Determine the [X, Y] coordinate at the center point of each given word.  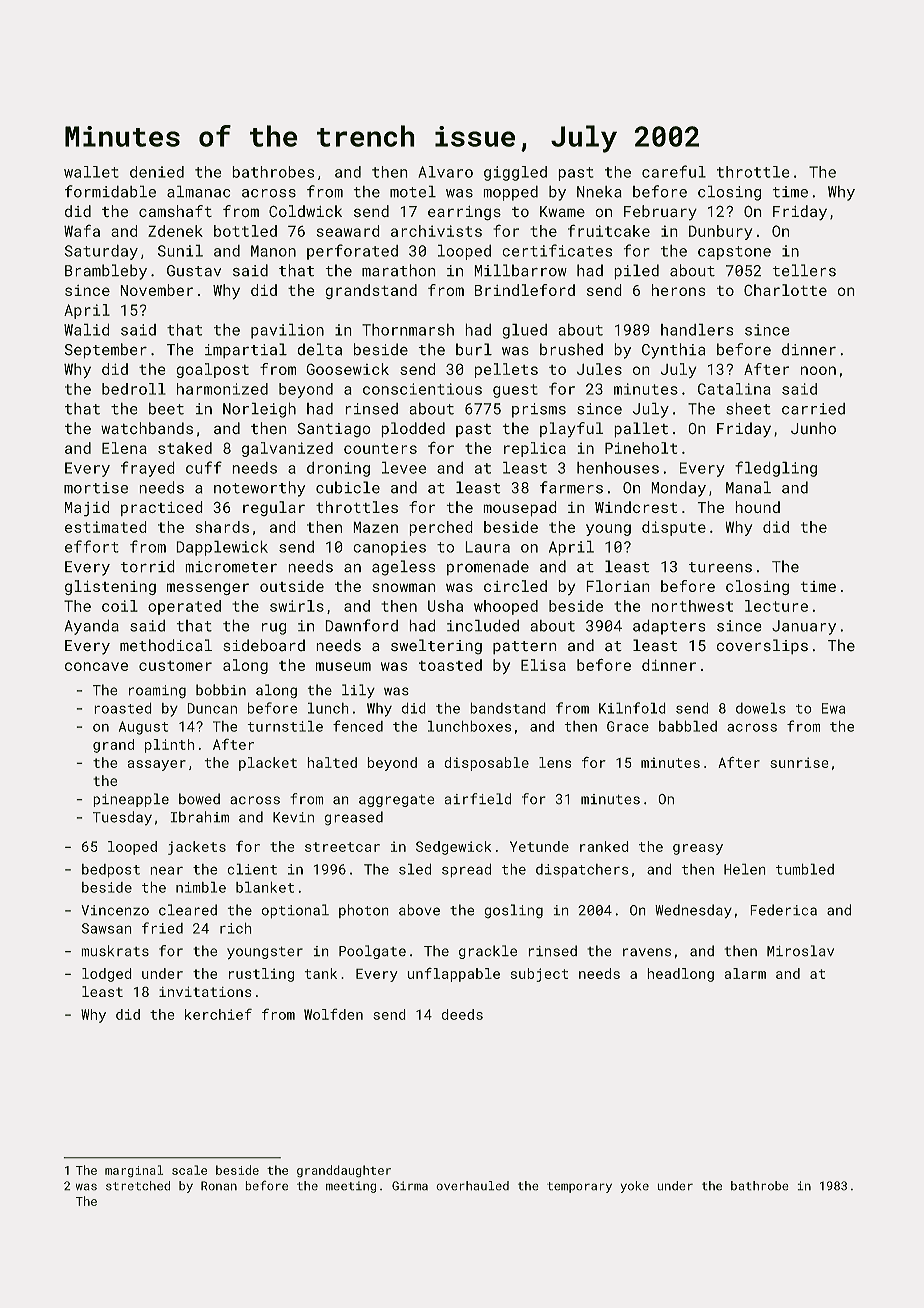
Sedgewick [453, 848]
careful [674, 171]
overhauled [473, 1185]
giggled [515, 173]
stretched [138, 1185]
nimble [201, 887]
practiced [161, 508]
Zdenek [175, 231]
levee [404, 468]
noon [818, 370]
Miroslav [800, 950]
